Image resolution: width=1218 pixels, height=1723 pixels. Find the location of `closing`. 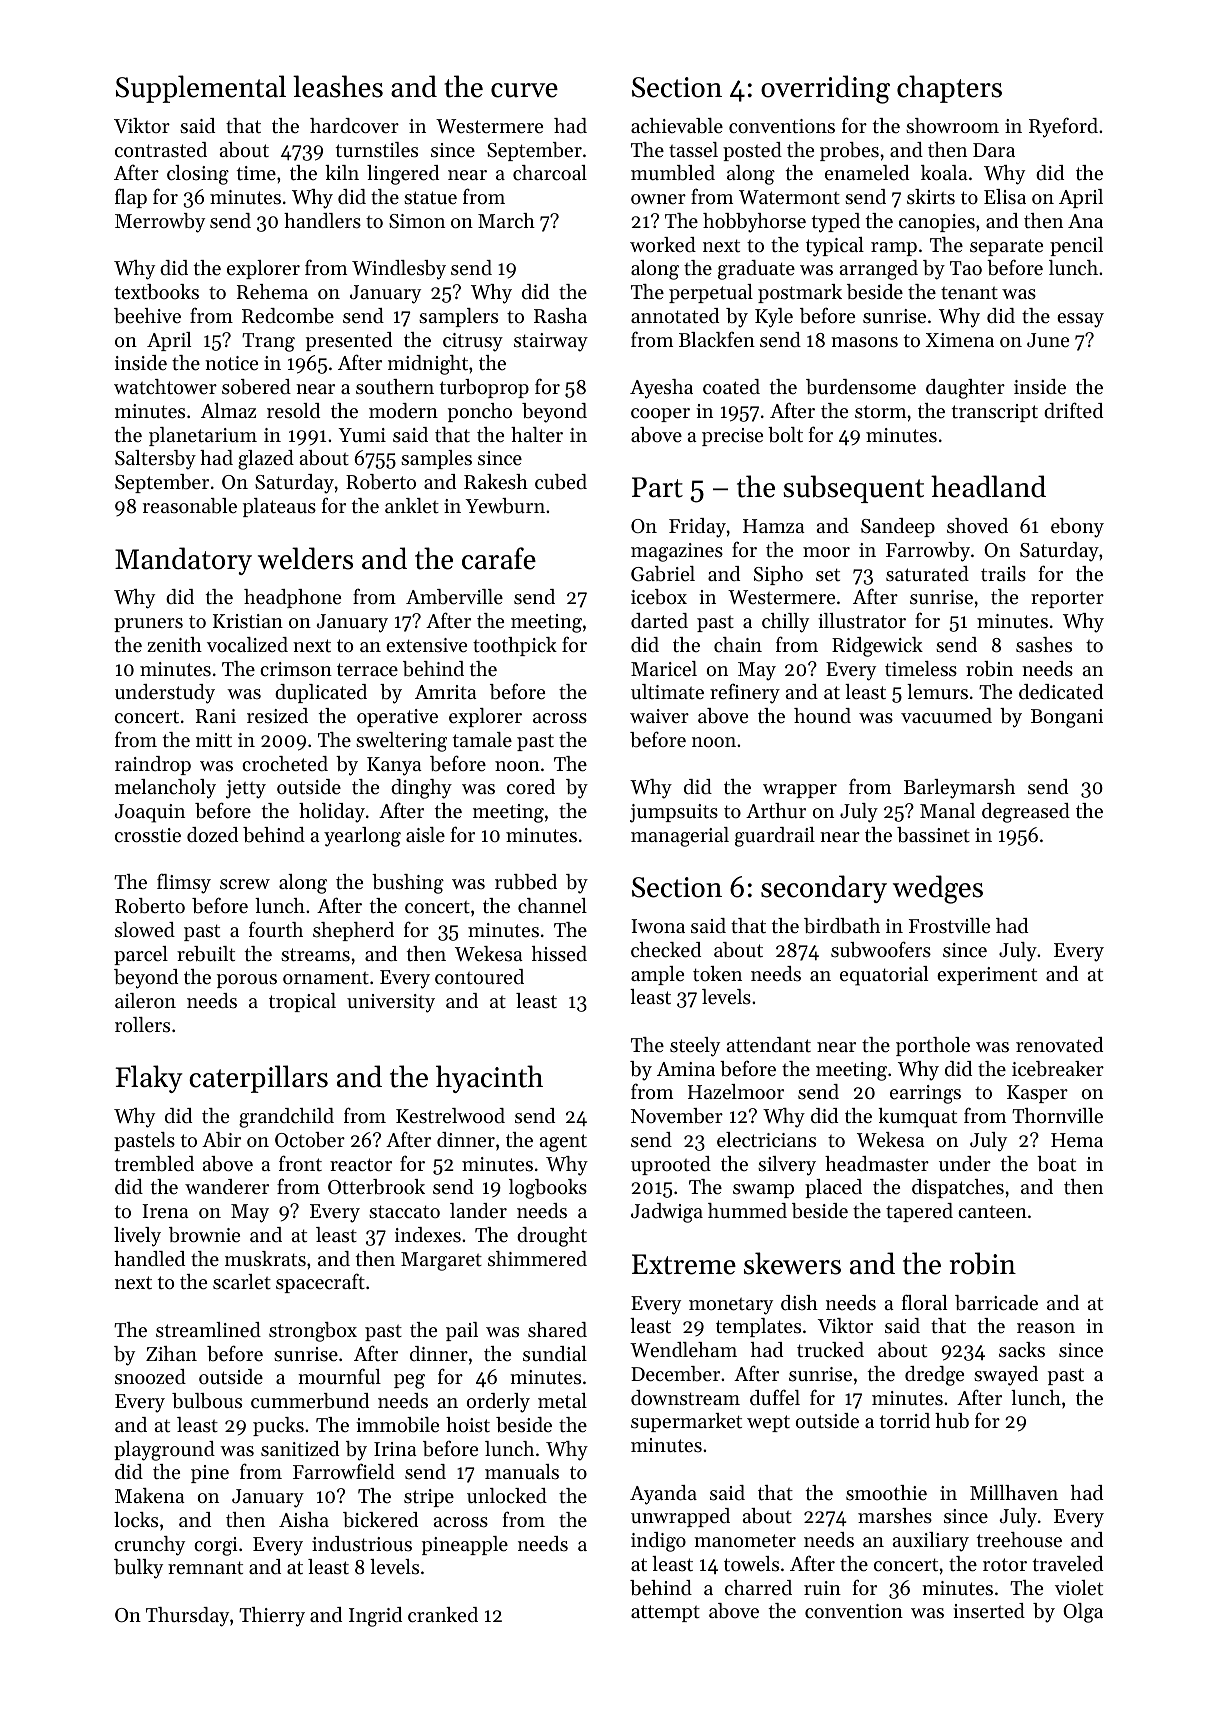

closing is located at coordinates (198, 175).
